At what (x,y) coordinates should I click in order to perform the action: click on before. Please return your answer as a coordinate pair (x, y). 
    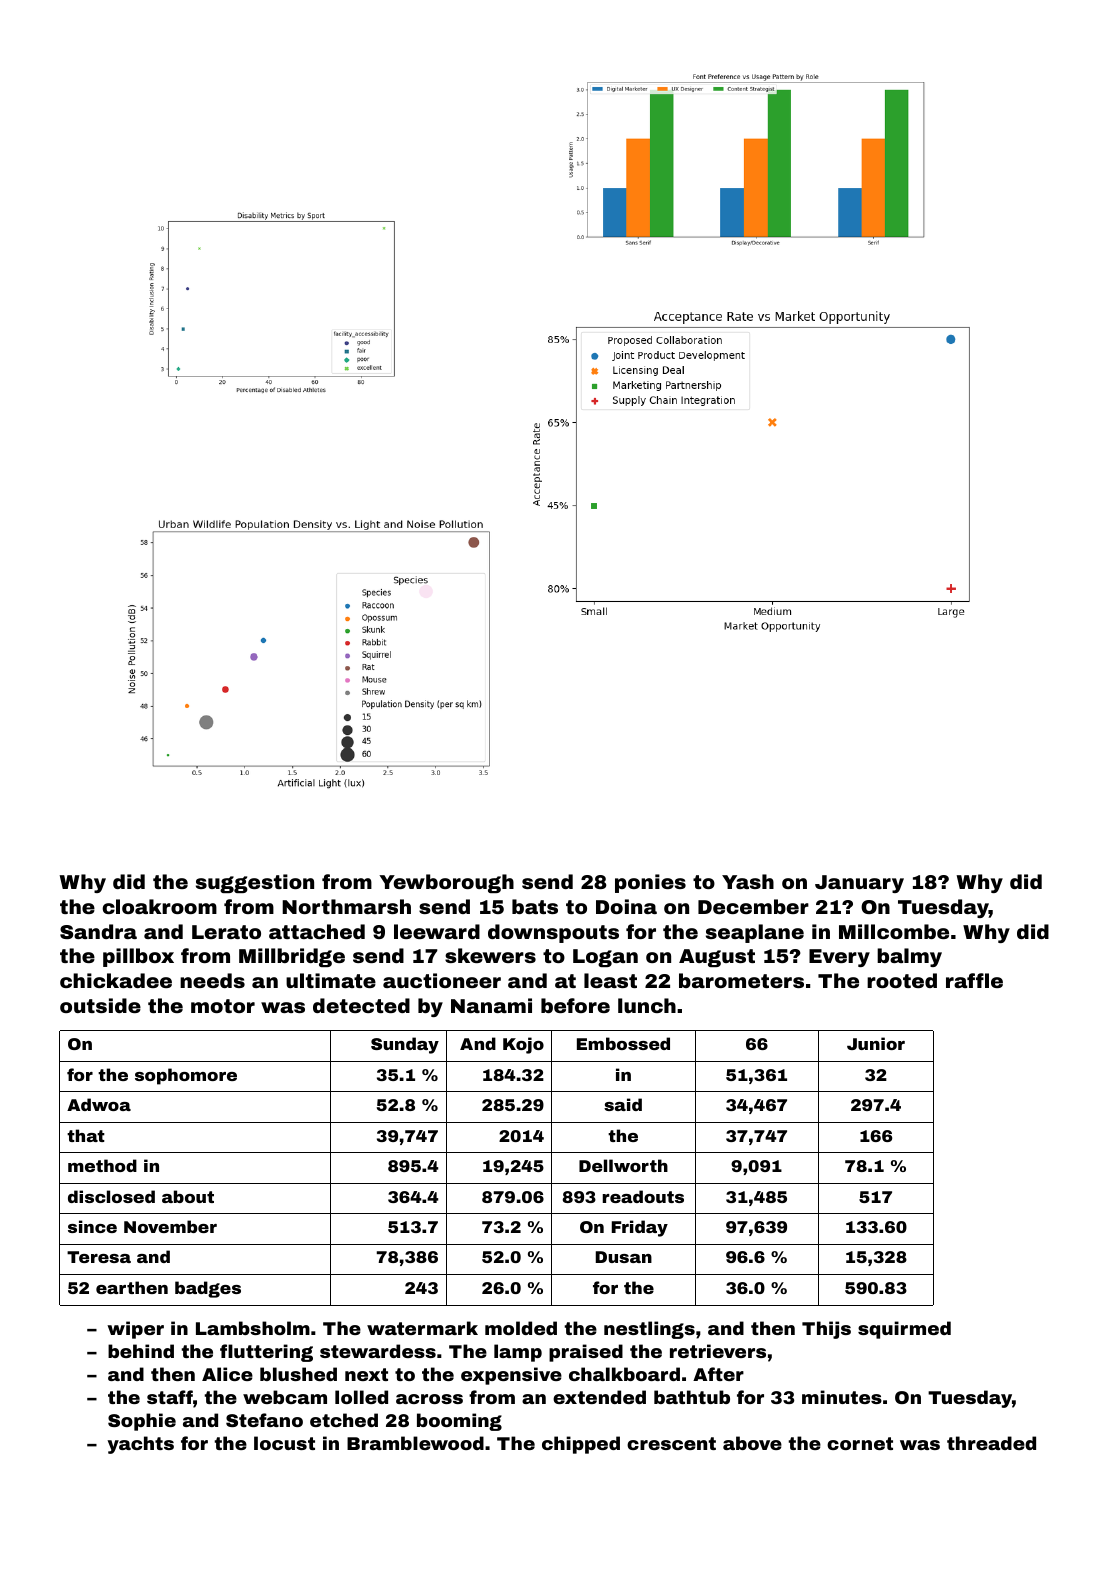
    Looking at the image, I should click on (575, 1005).
